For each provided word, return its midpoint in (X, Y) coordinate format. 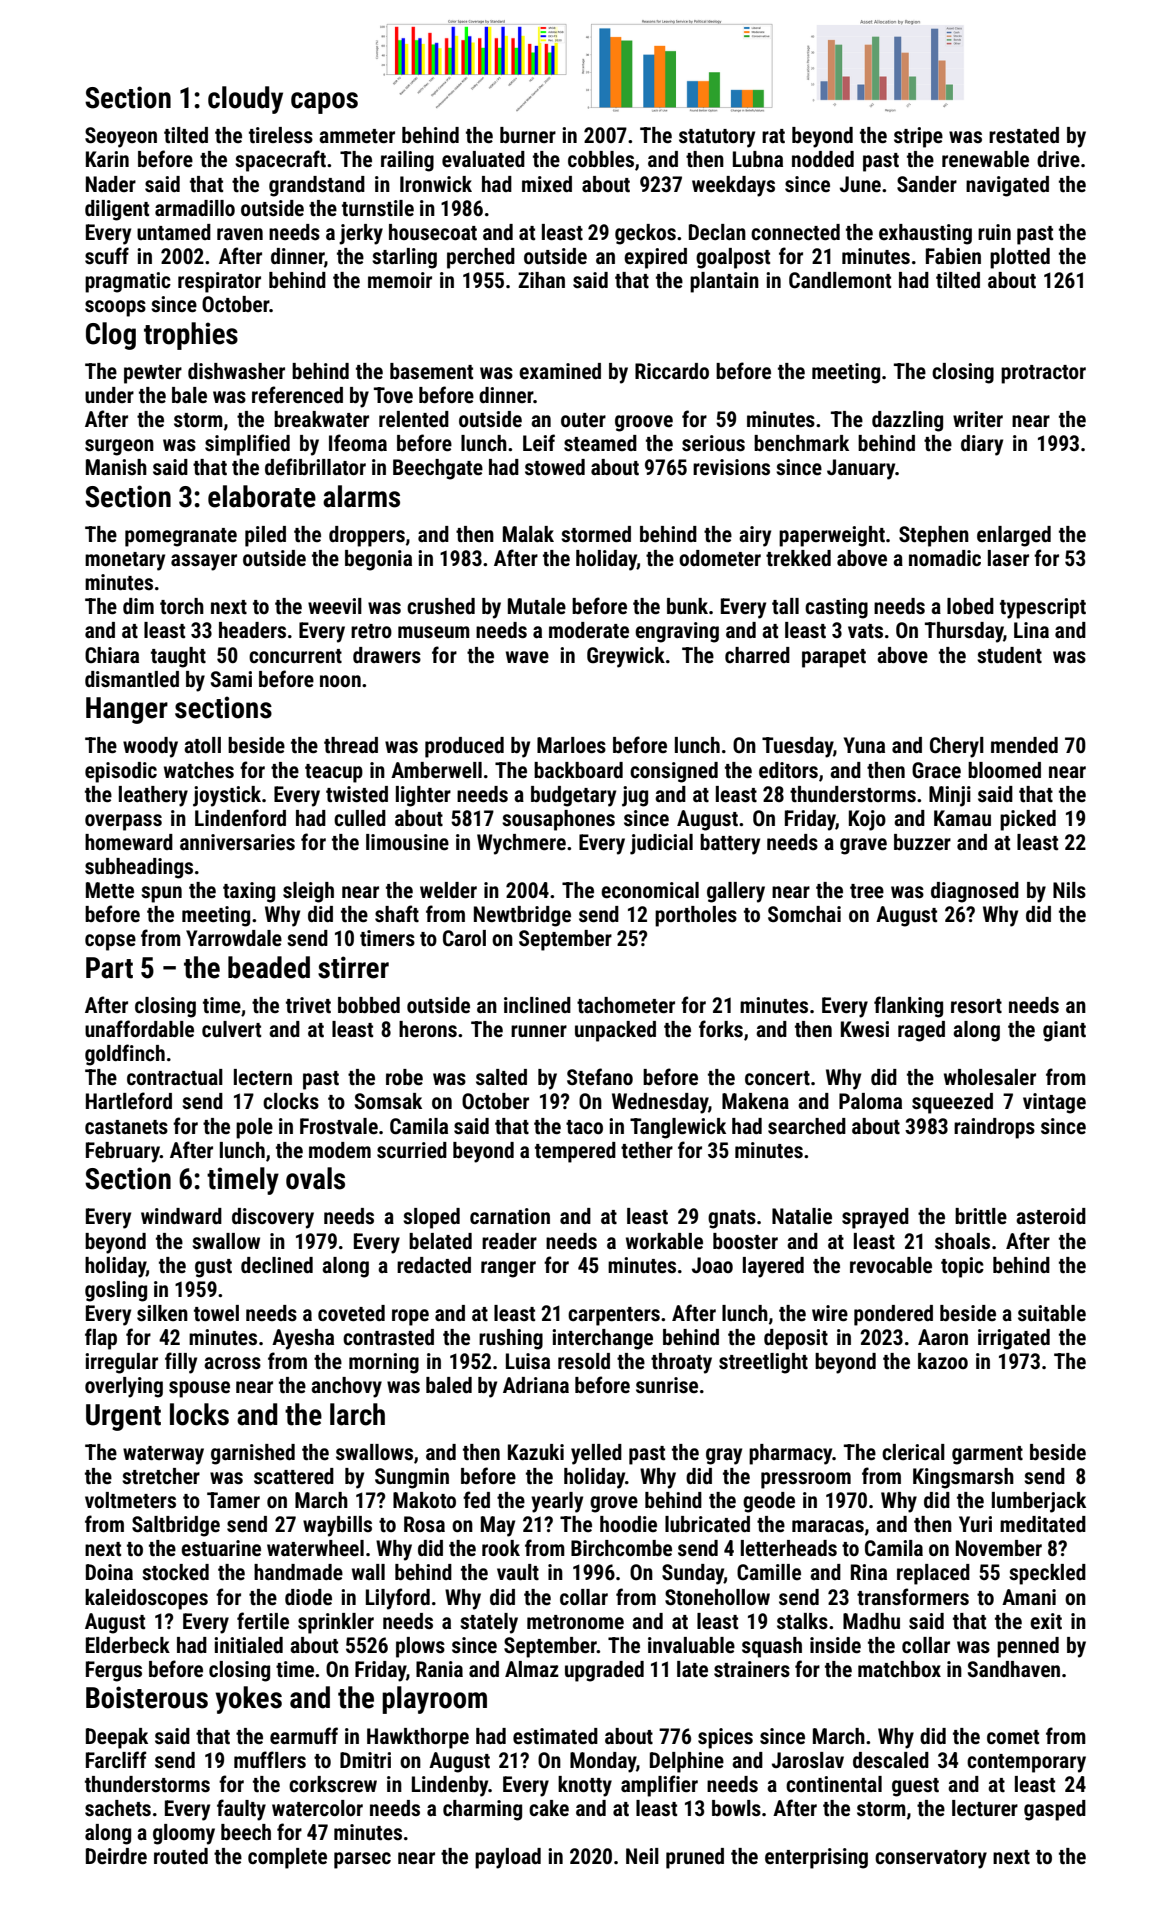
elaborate (262, 496)
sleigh (308, 892)
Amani (1029, 1597)
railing (407, 161)
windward (181, 1216)
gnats (732, 1219)
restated (1024, 135)
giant (1064, 1031)
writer (978, 419)
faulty (241, 1810)
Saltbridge (176, 1526)
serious (713, 443)
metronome (575, 1622)
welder (448, 890)
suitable (1052, 1313)
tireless (281, 135)
